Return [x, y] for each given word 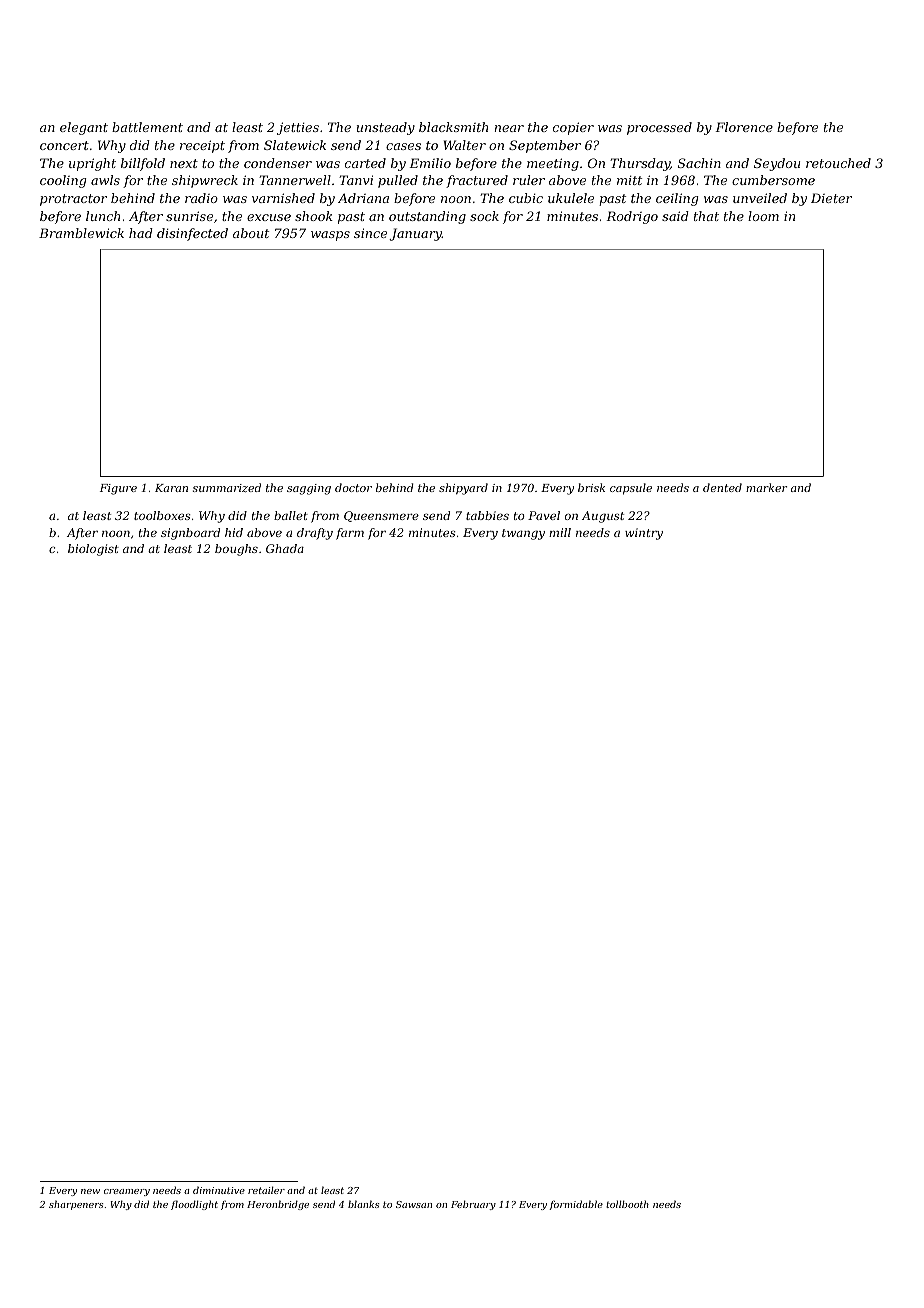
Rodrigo [632, 217]
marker [767, 487]
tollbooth [627, 1204]
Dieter [831, 198]
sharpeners [76, 1205]
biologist [93, 550]
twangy [523, 534]
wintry [644, 534]
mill [560, 532]
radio [201, 198]
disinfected [192, 234]
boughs [236, 550]
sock [484, 216]
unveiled [760, 198]
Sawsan [414, 1204]
